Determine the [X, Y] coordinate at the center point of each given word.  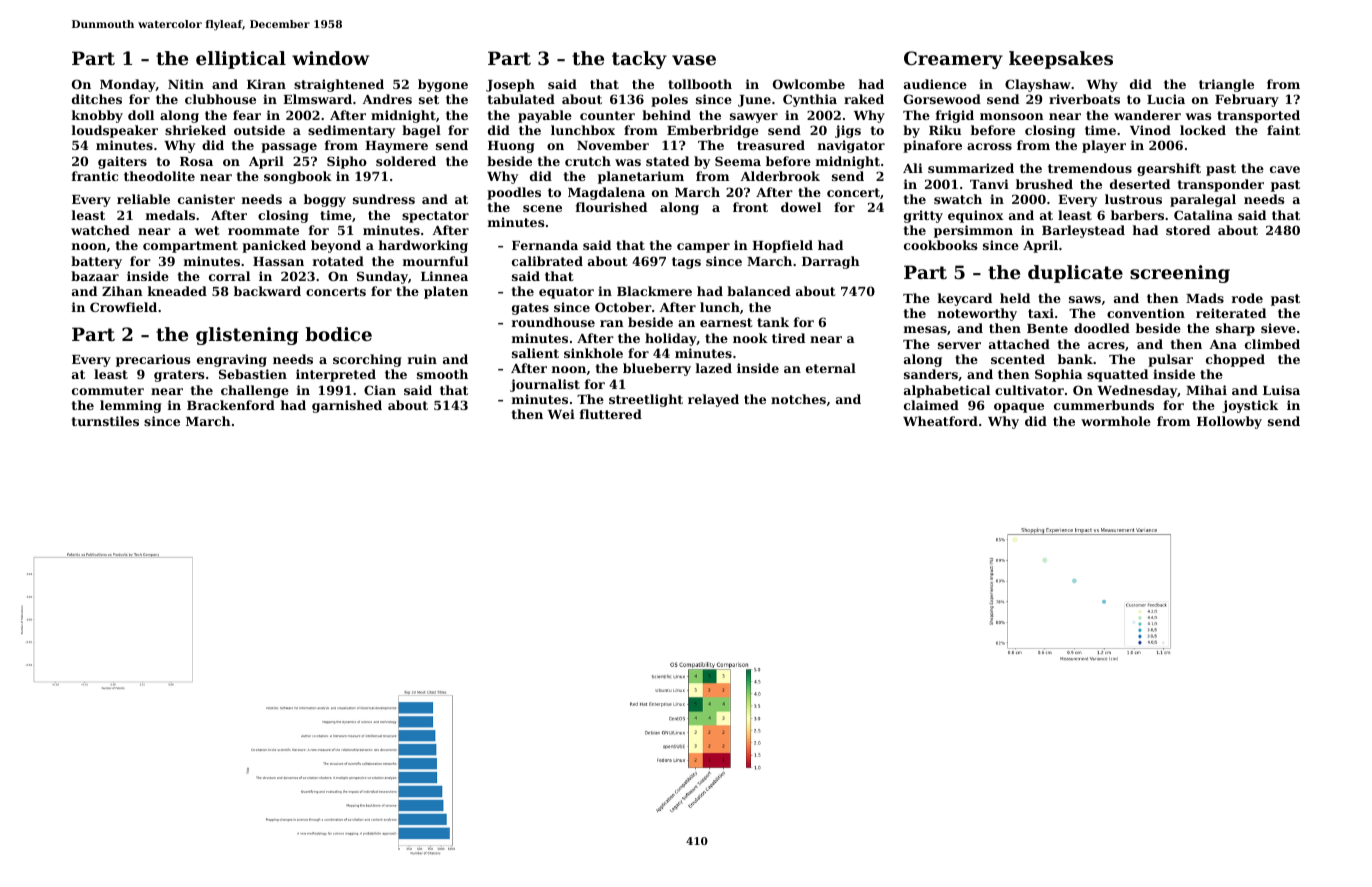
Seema [738, 161]
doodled [1102, 328]
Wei [561, 414]
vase [694, 60]
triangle [1226, 85]
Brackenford [231, 405]
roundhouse [553, 322]
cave [1285, 169]
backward [267, 291]
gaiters [122, 162]
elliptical [241, 60]
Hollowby [1229, 422]
